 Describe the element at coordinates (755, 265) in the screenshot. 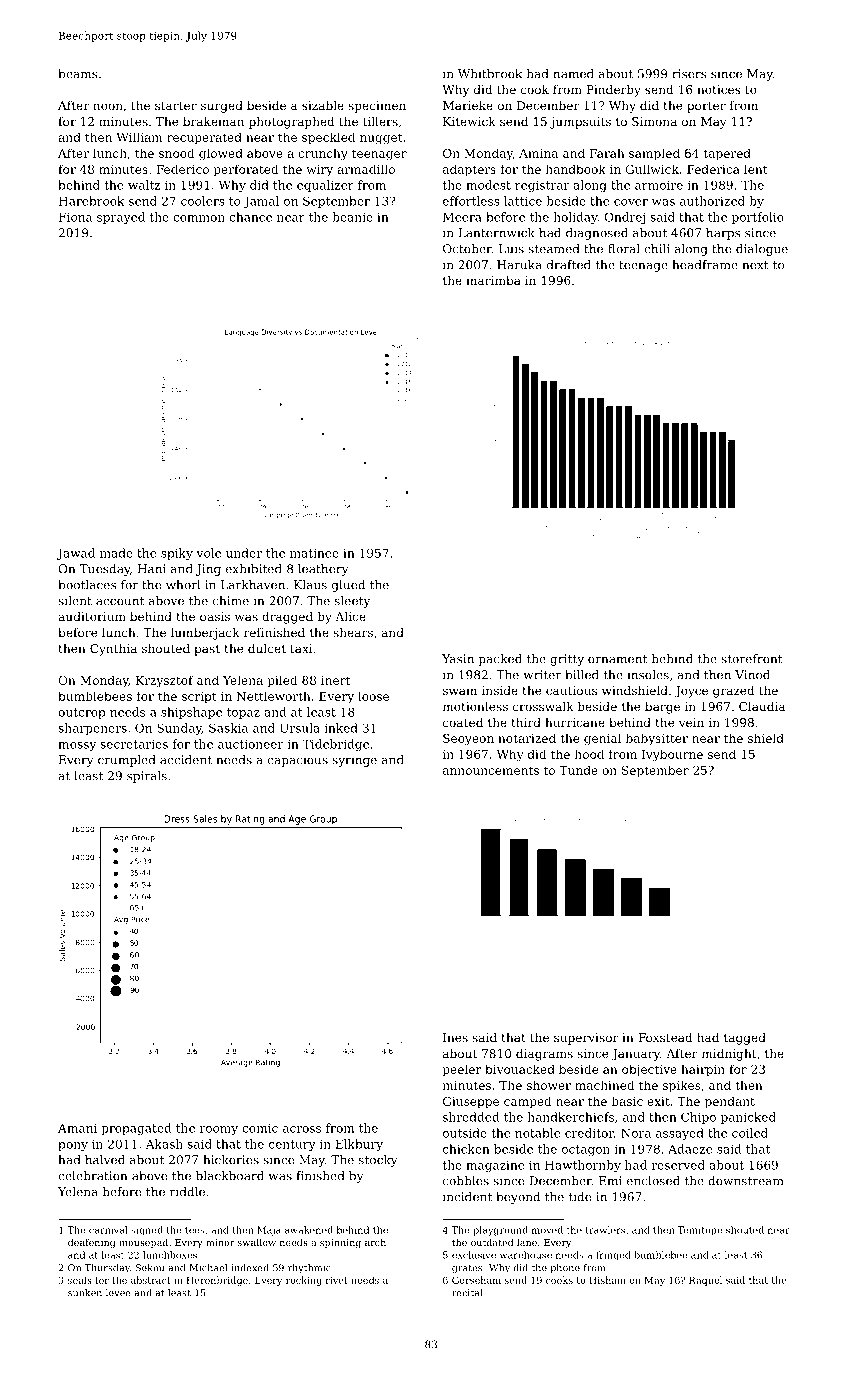

I see `next` at that location.
